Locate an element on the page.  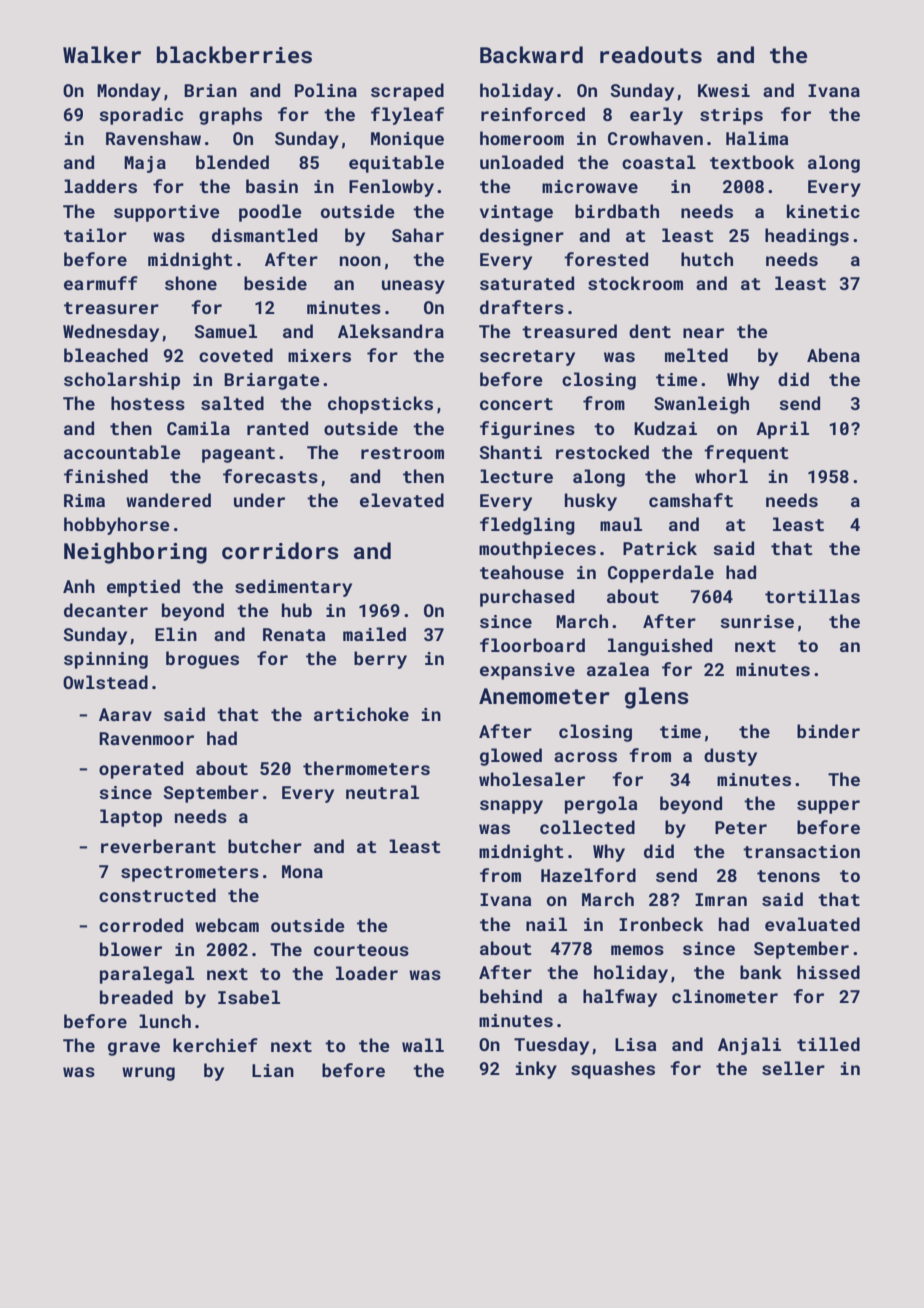
Owlstead is located at coordinates (105, 682).
